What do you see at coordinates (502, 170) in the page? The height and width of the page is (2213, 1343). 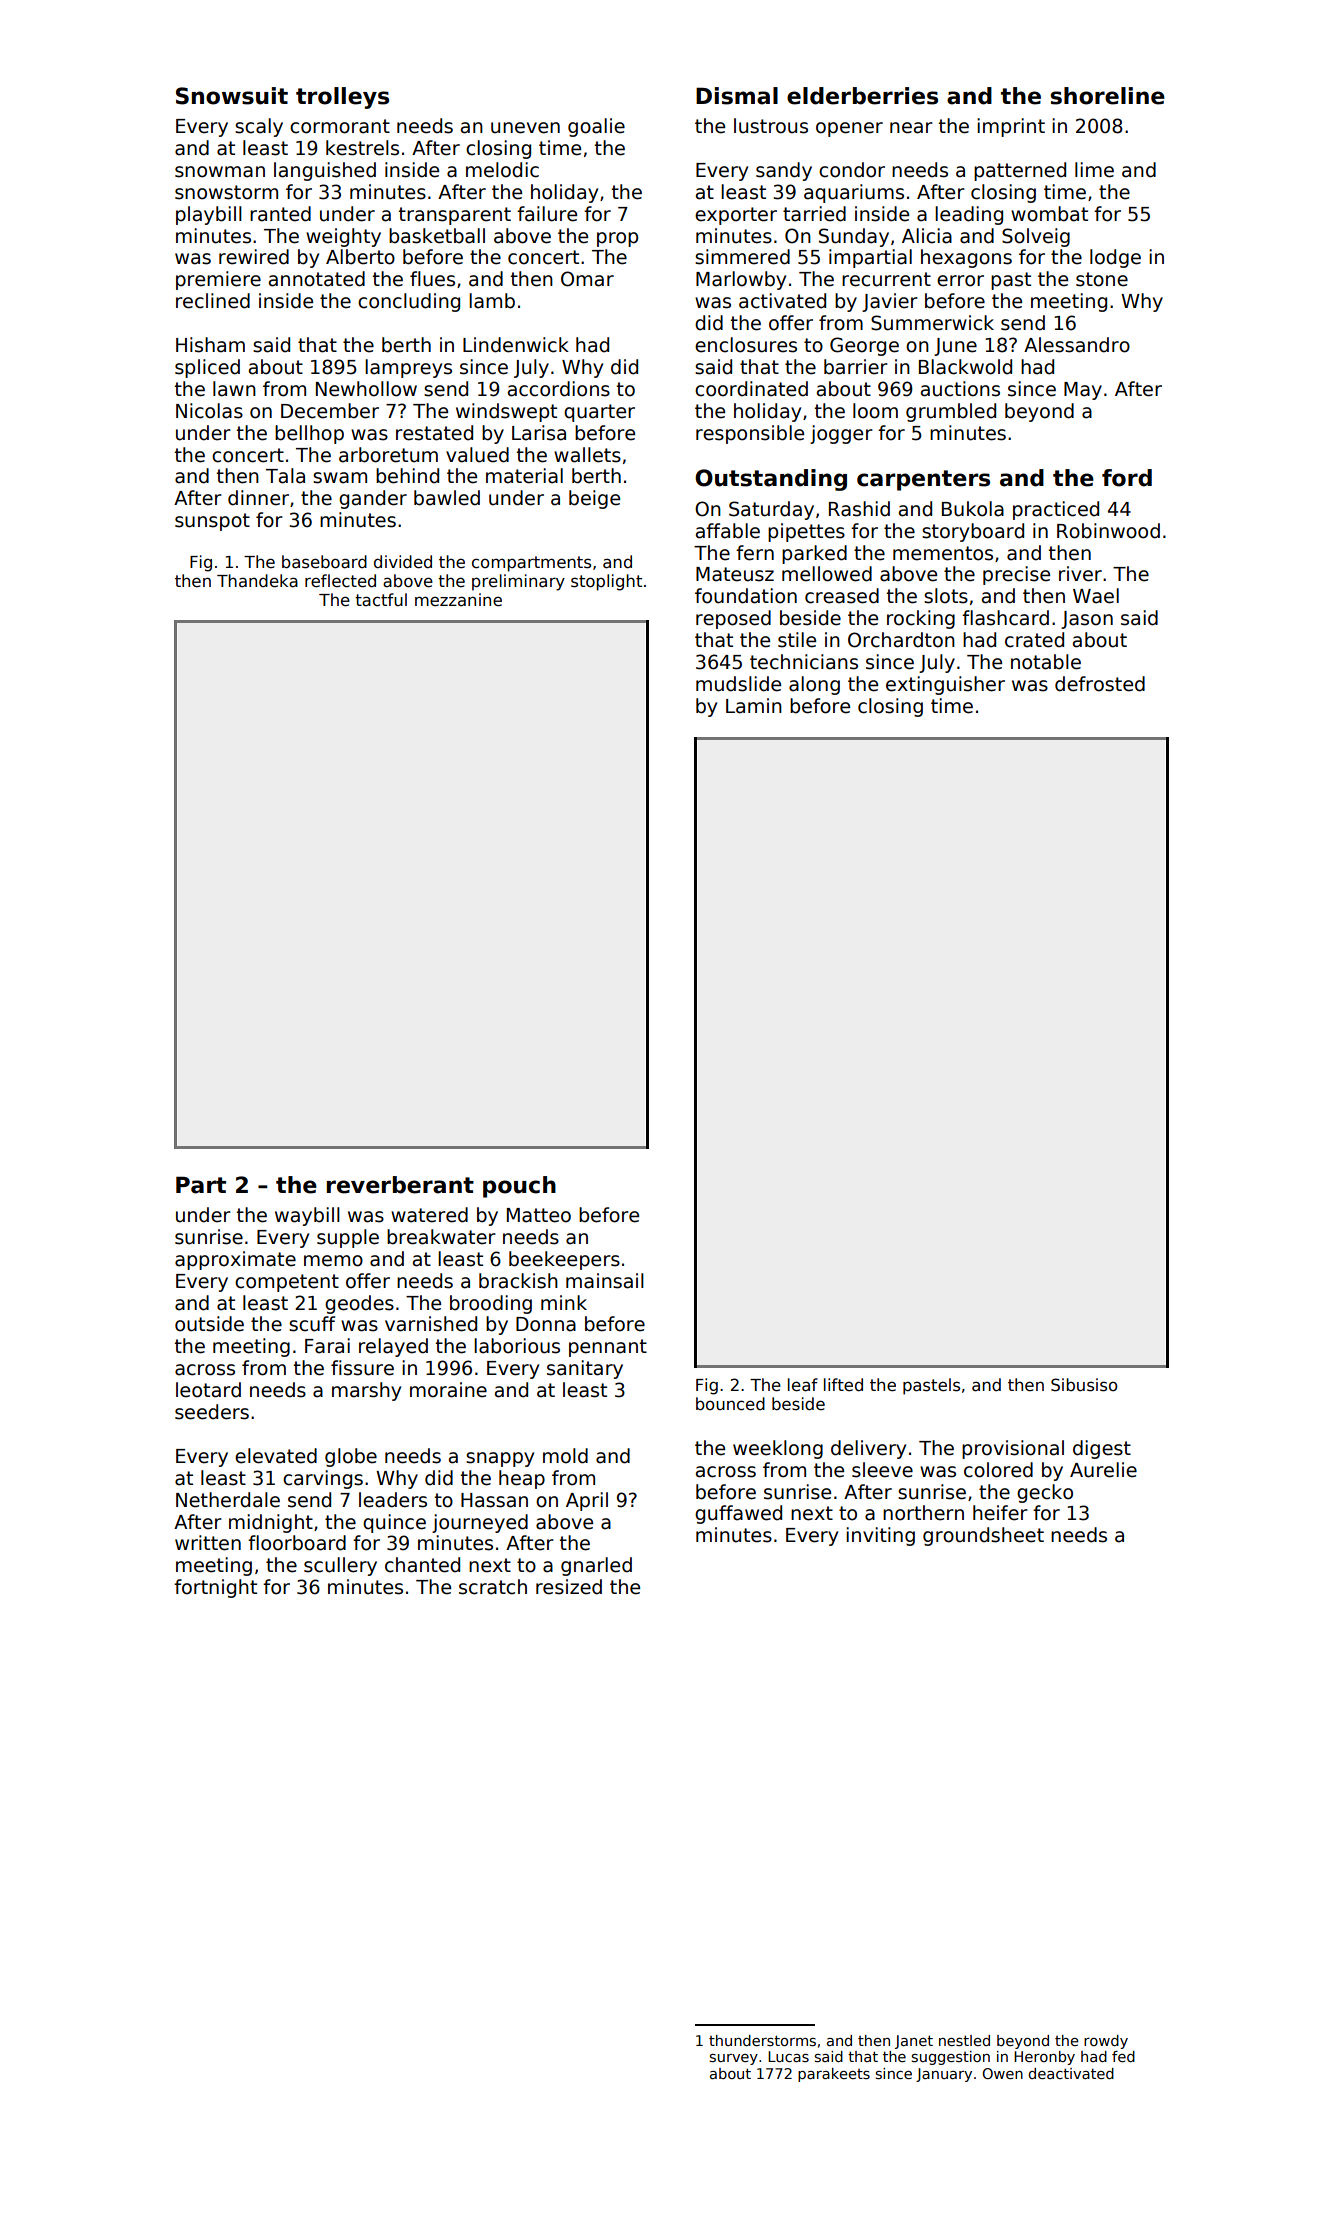 I see `melodic` at bounding box center [502, 170].
